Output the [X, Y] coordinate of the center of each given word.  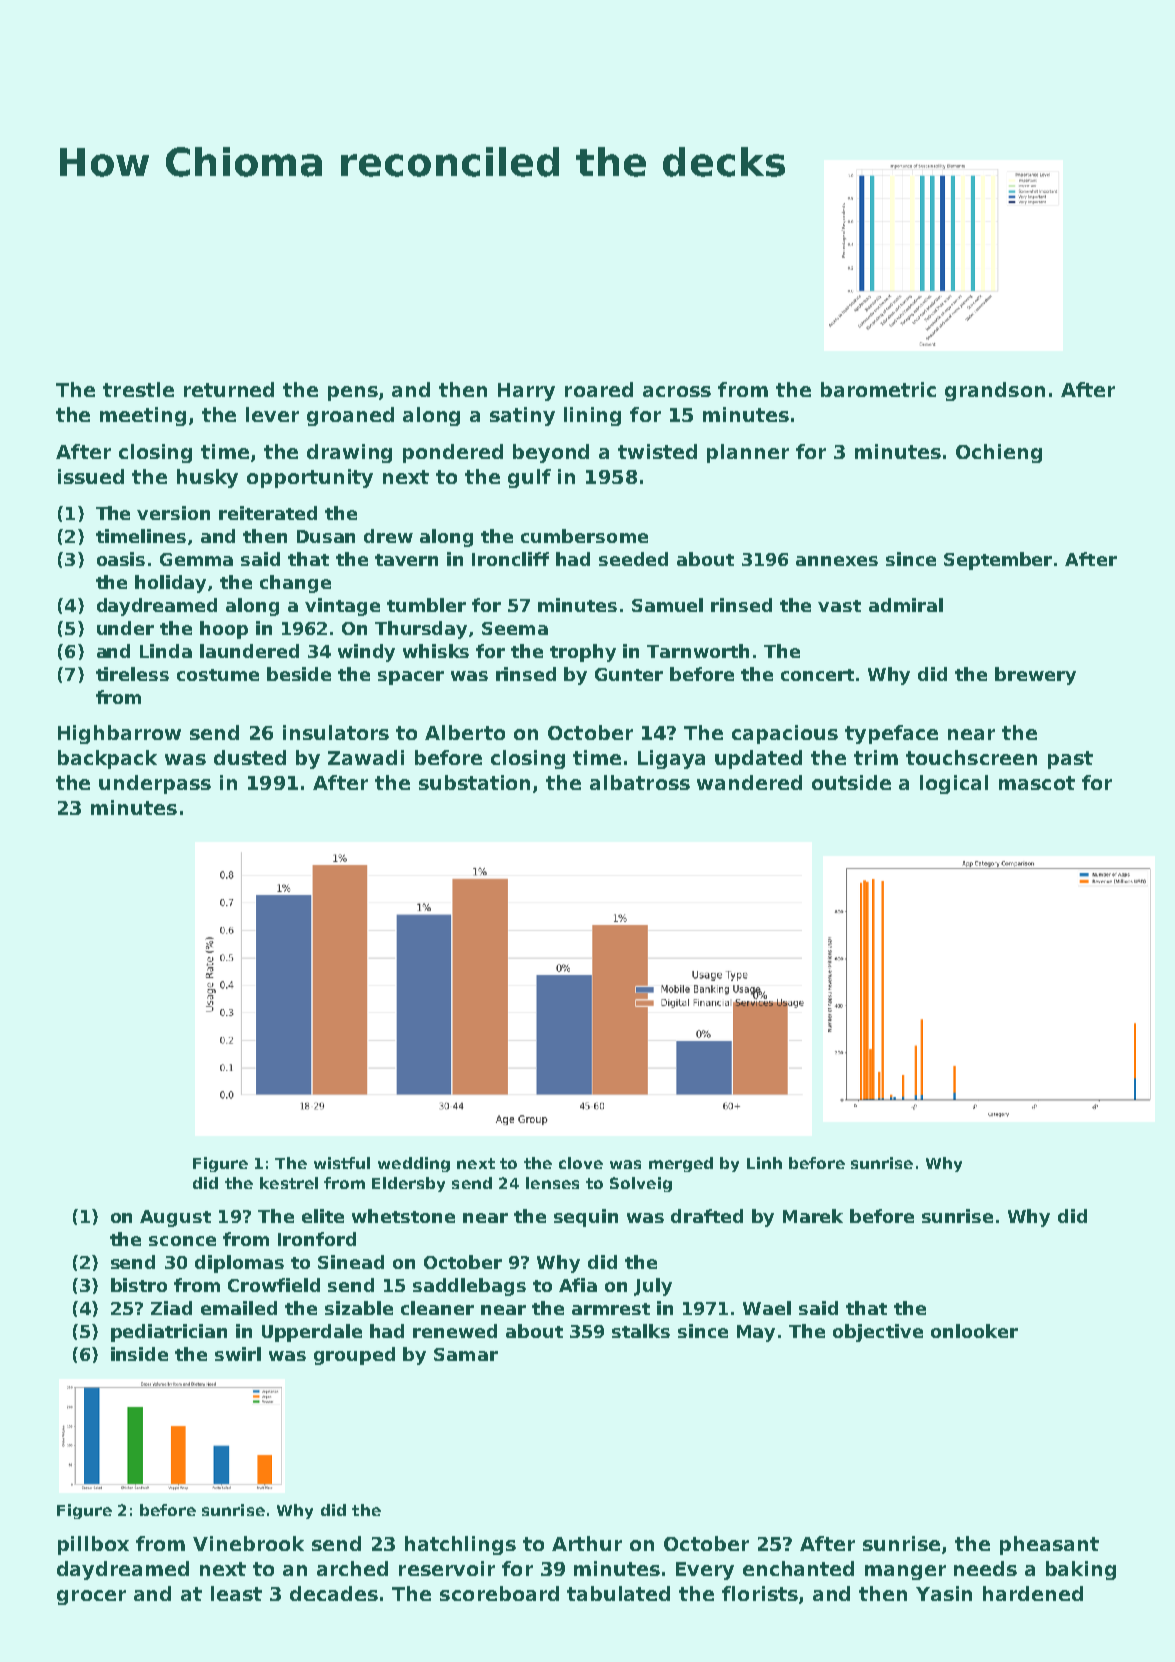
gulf [529, 478]
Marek [813, 1216]
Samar [466, 1354]
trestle [138, 389]
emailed [239, 1308]
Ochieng [999, 453]
